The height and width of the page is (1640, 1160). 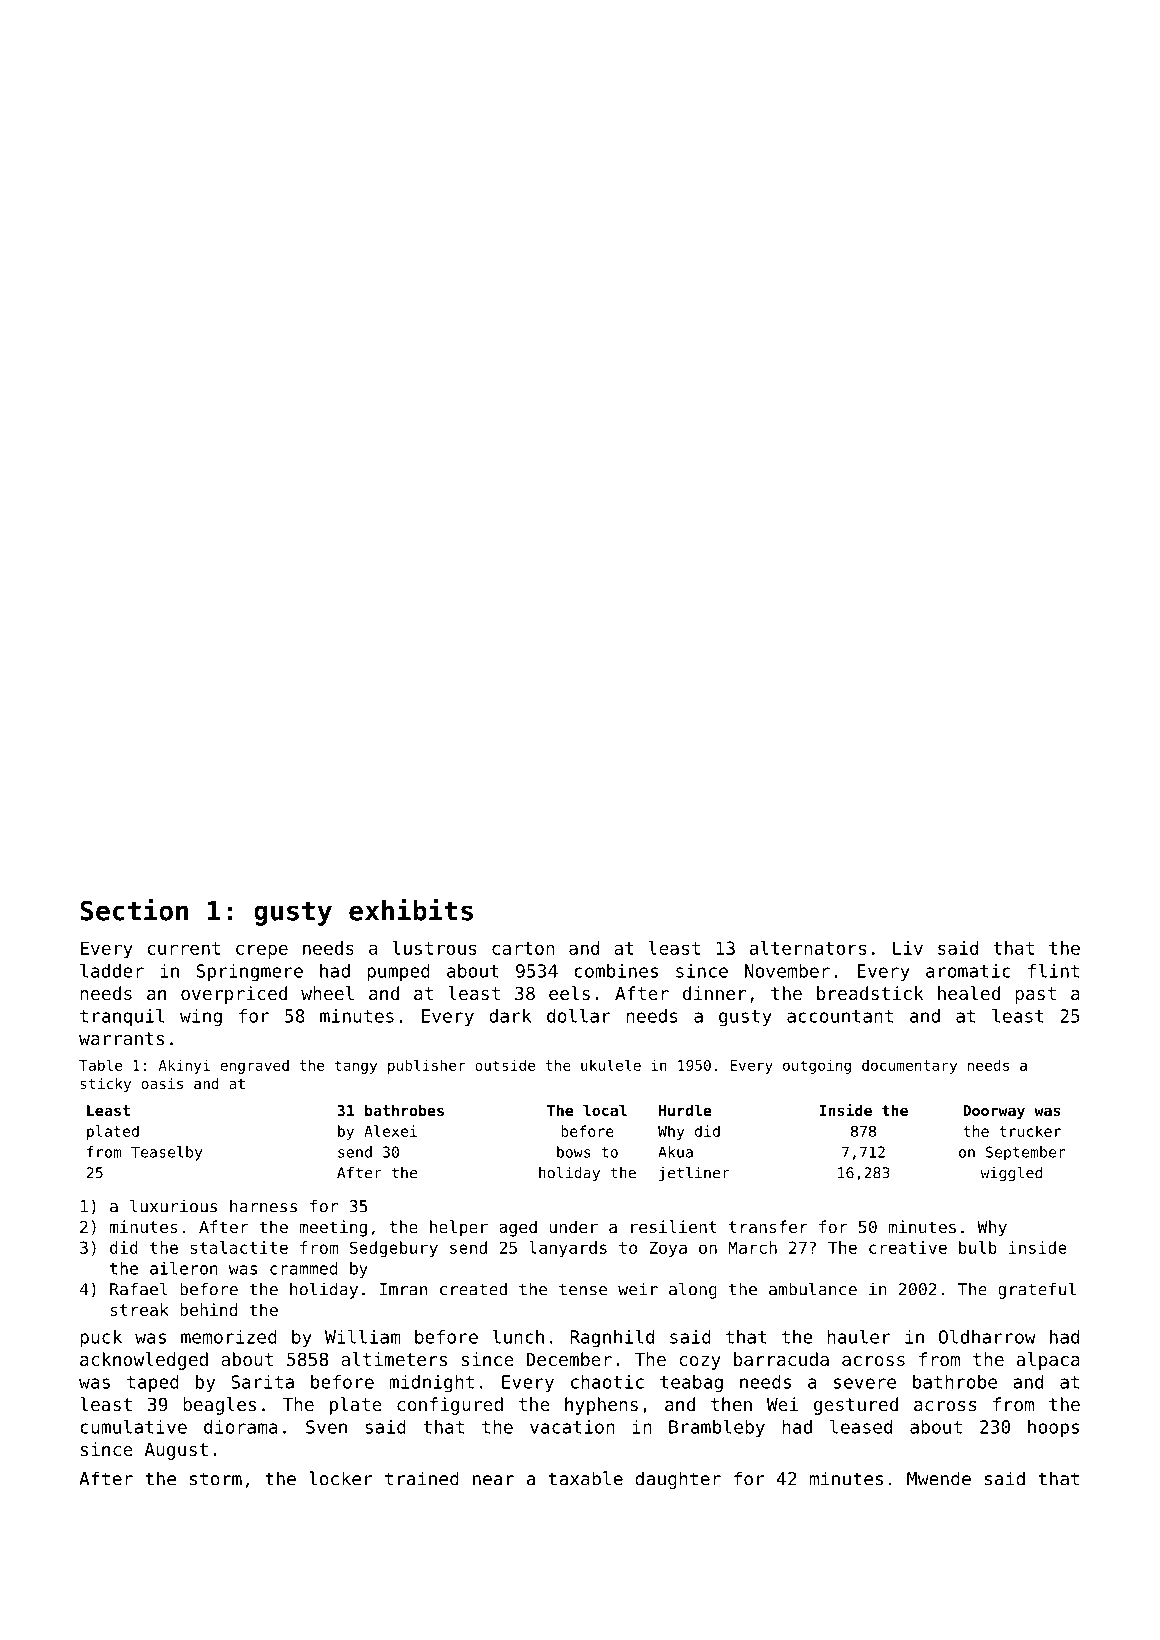 I want to click on exhibits, so click(x=411, y=910).
